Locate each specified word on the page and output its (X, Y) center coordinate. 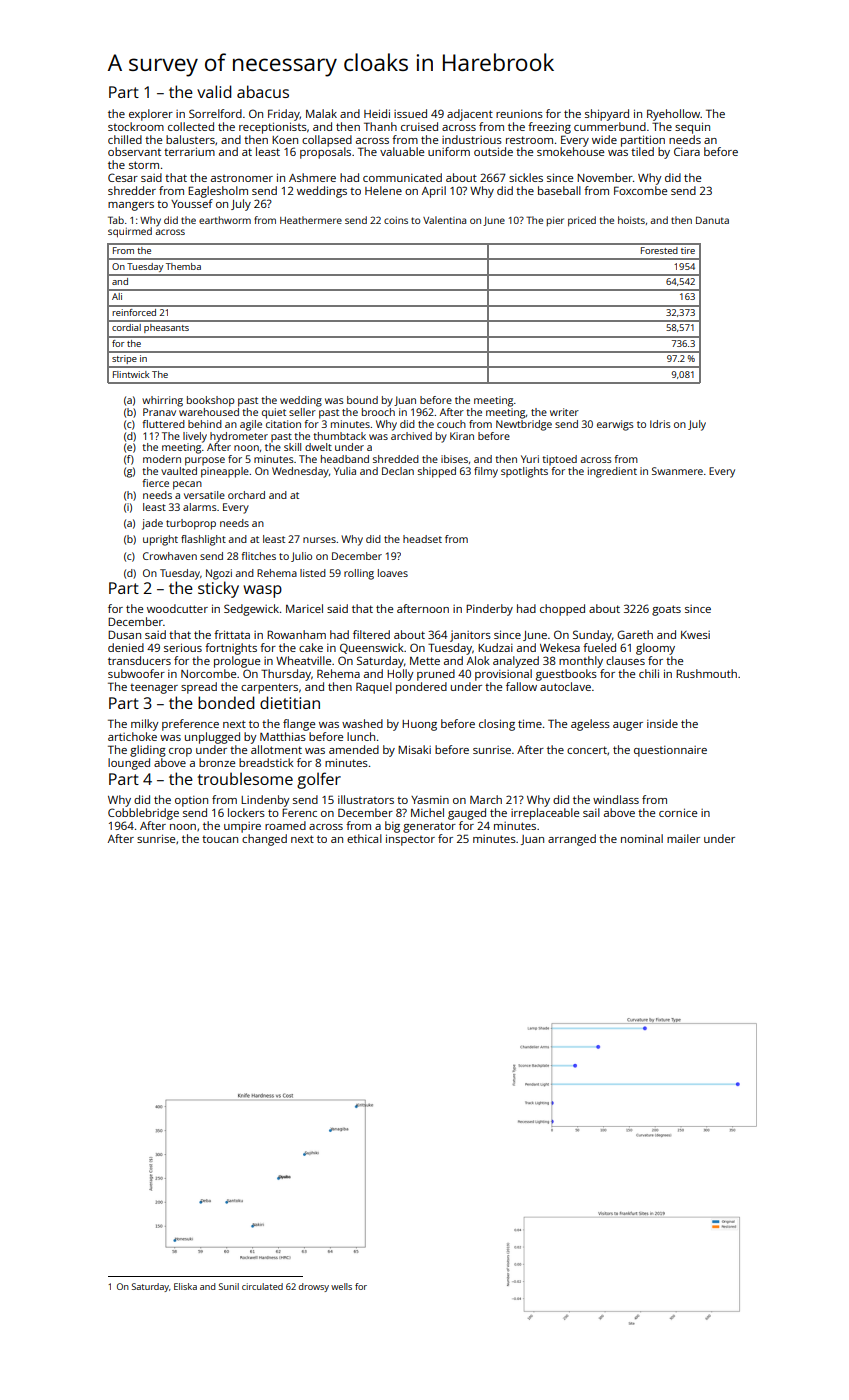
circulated (262, 1286)
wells (341, 1286)
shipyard (607, 115)
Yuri (530, 459)
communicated (402, 177)
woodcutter (177, 608)
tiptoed (559, 460)
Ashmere (312, 177)
